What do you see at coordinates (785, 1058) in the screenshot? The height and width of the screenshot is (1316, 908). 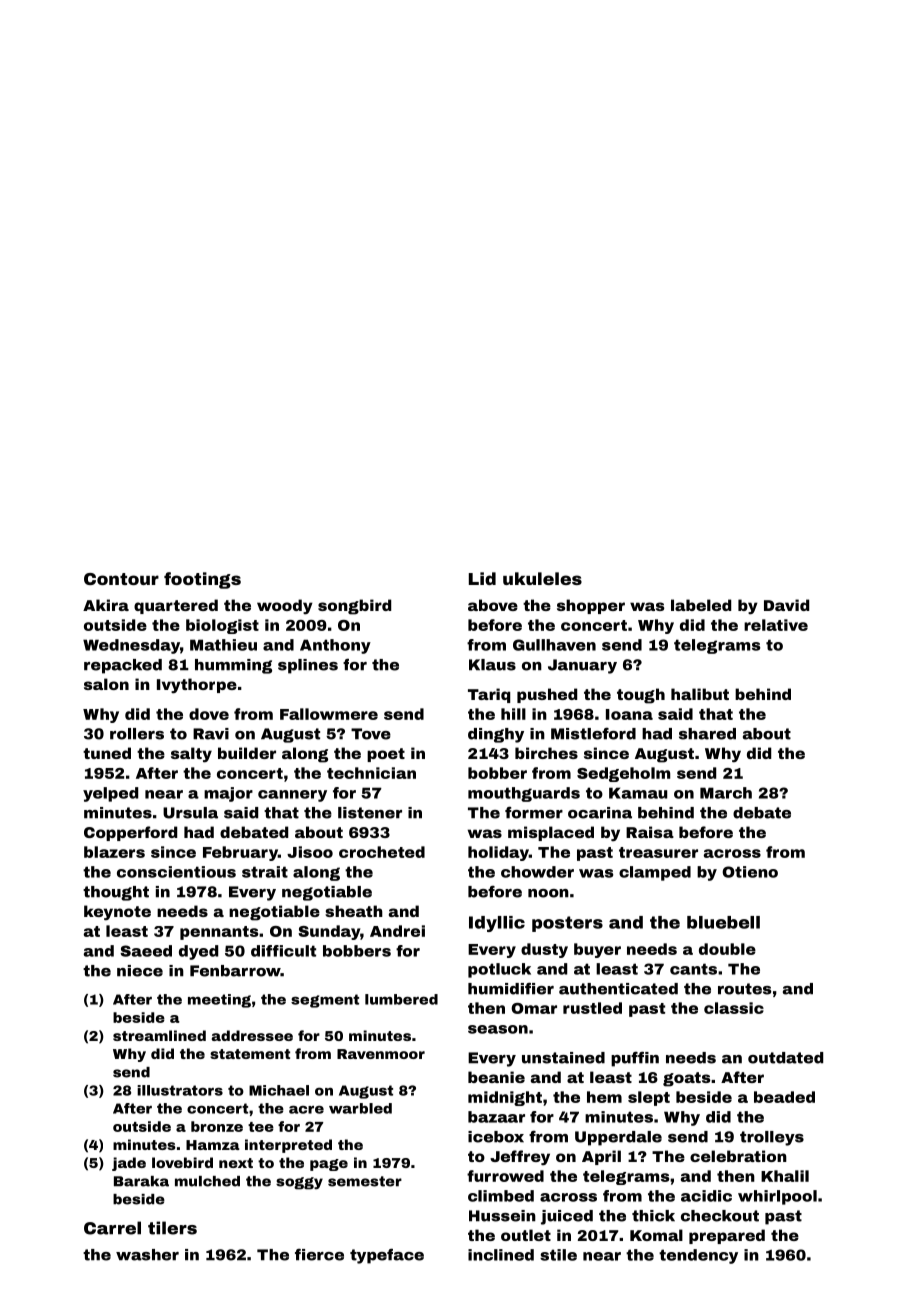 I see `outdated` at bounding box center [785, 1058].
